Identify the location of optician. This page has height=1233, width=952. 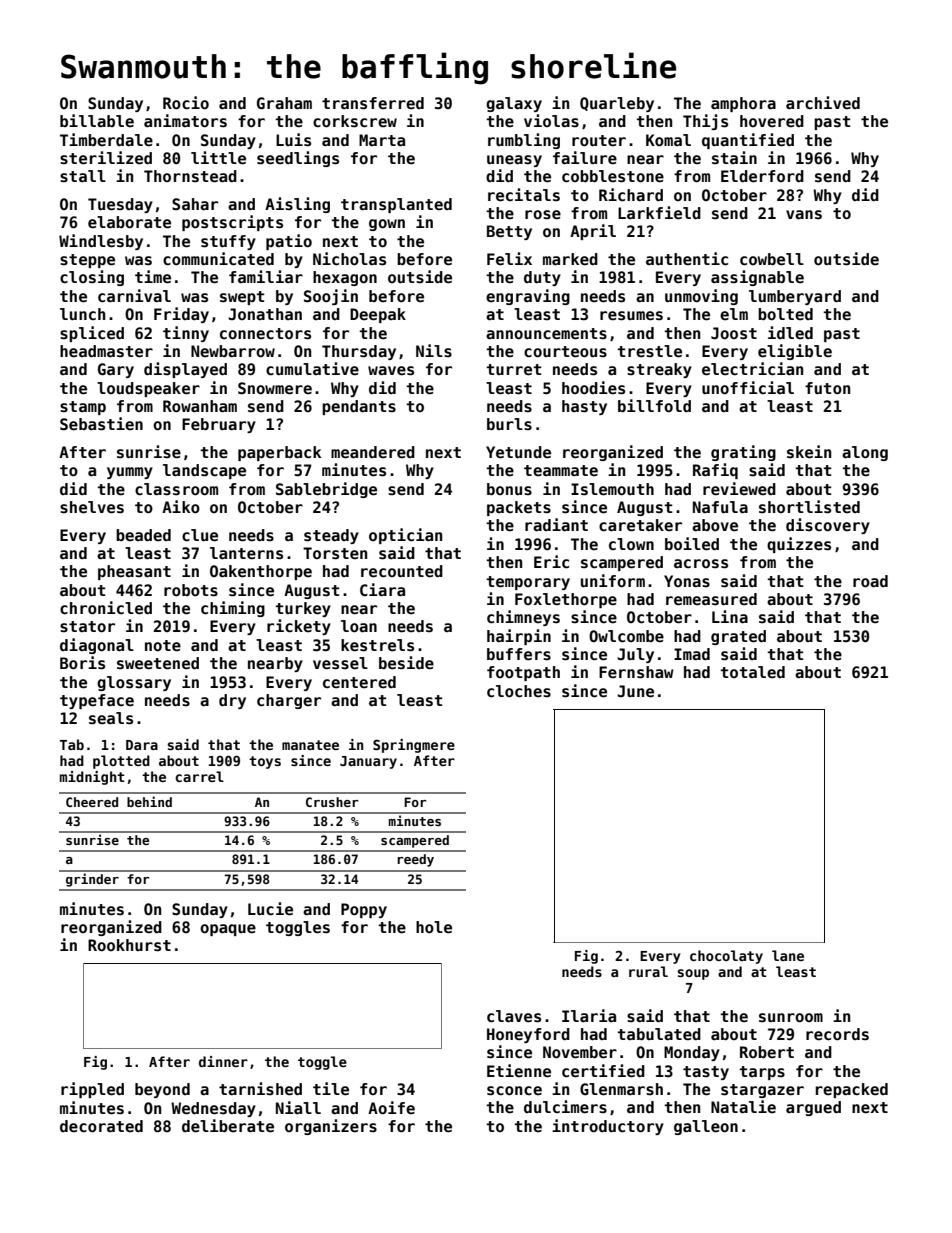
(405, 536).
